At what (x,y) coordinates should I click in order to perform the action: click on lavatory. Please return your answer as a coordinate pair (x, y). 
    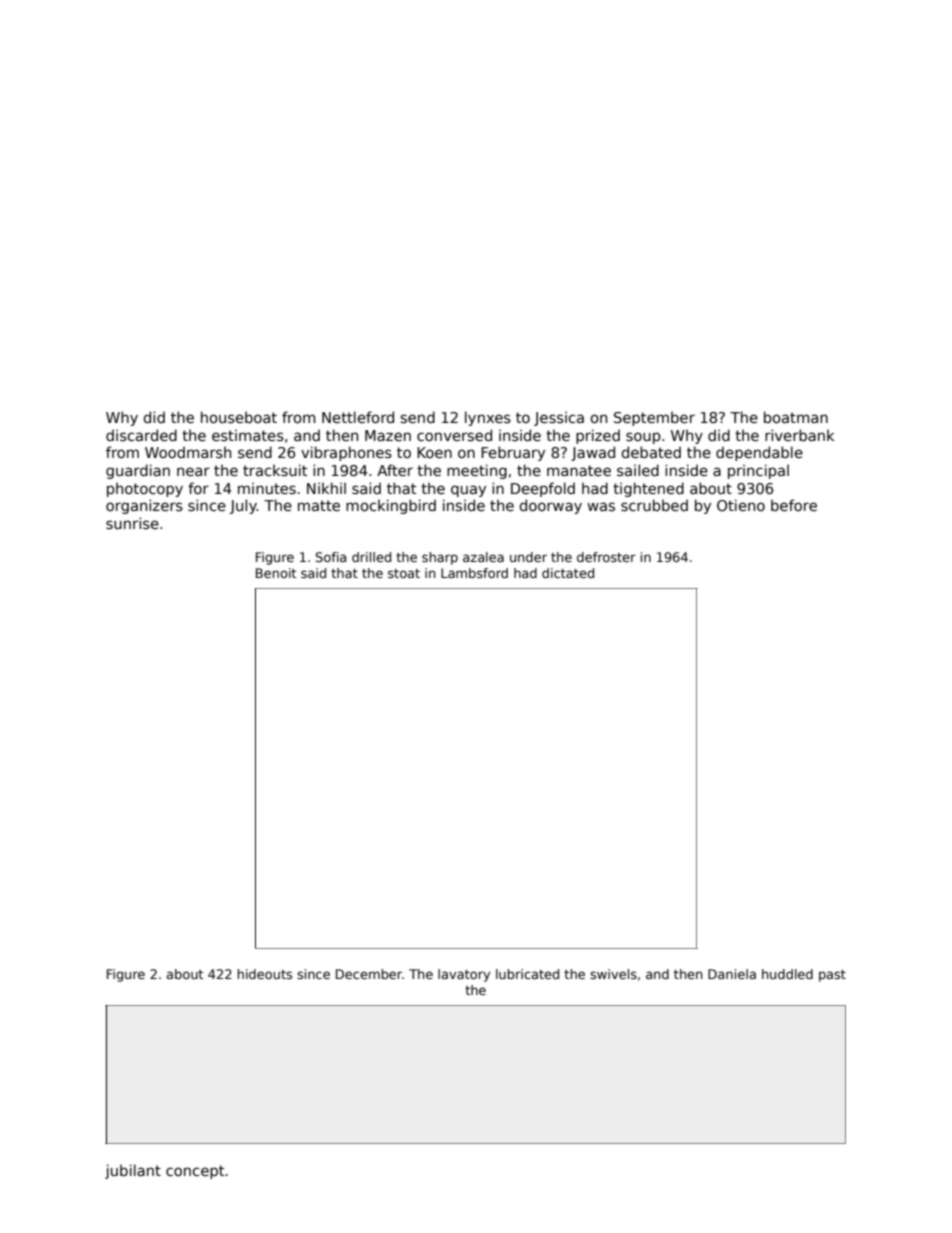
    Looking at the image, I should click on (464, 975).
